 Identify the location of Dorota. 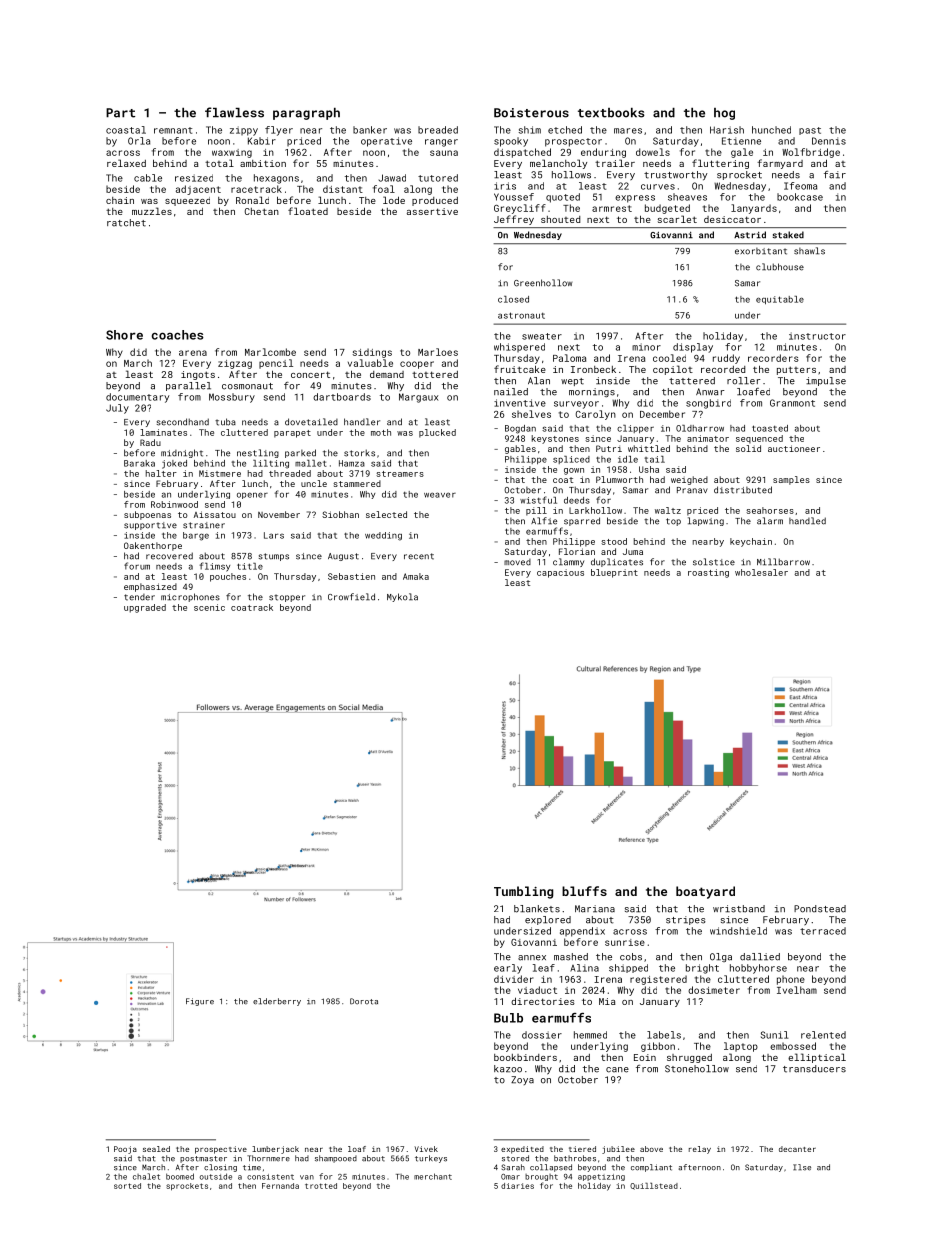
(364, 1001).
